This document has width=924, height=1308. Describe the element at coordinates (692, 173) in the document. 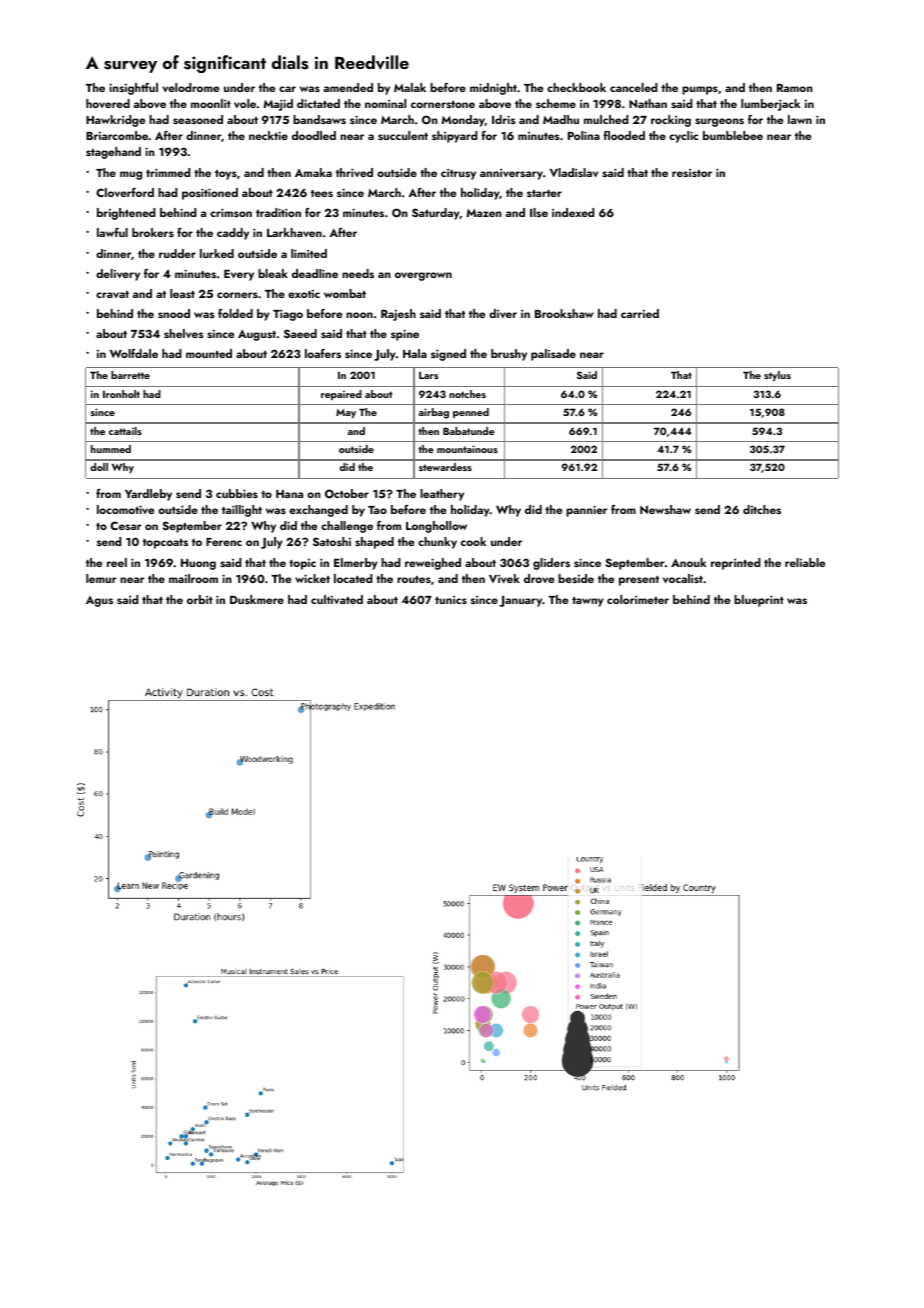

I see `resistor` at that location.
